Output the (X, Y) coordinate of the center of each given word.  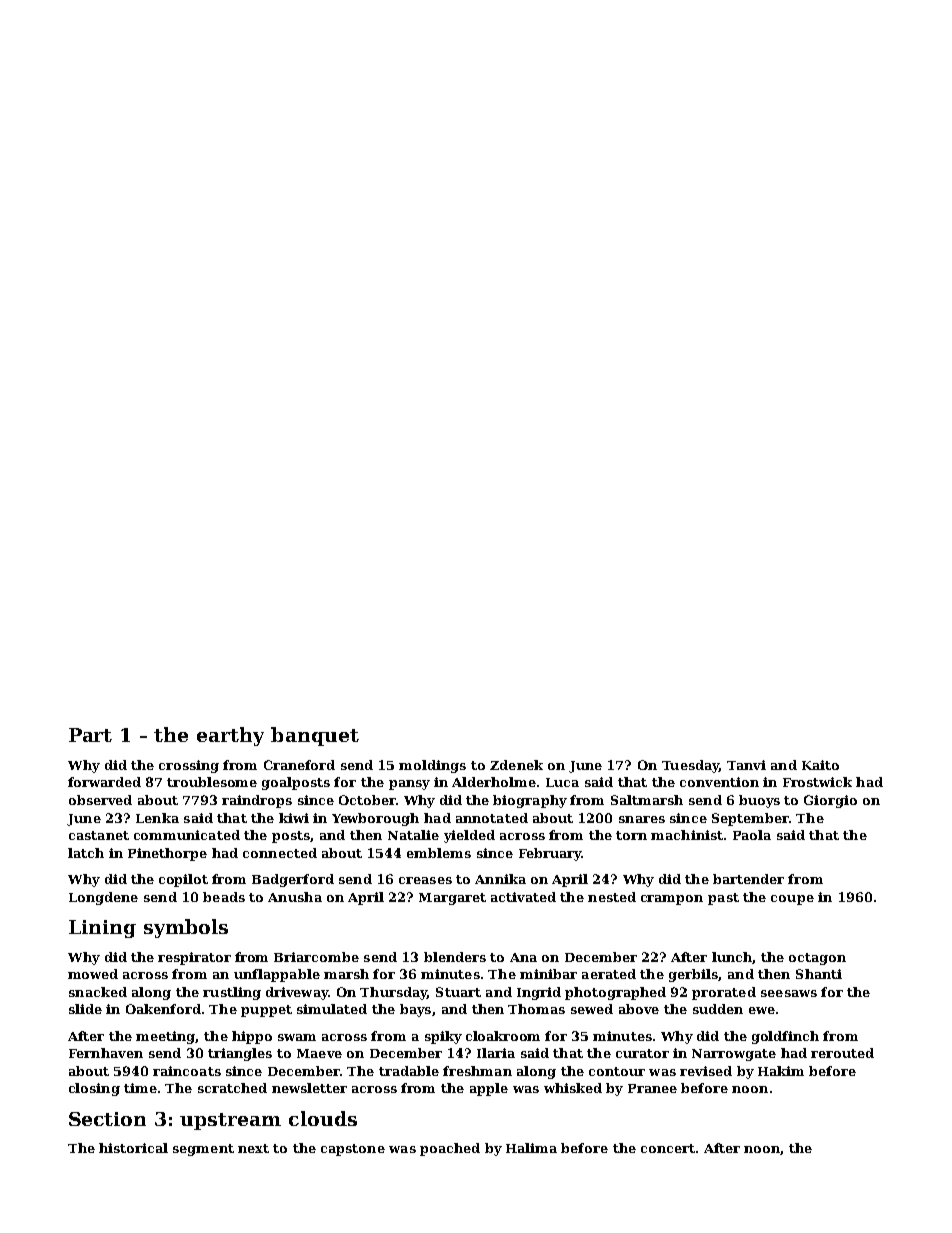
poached (450, 1149)
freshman (477, 1071)
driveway (297, 993)
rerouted (842, 1053)
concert (668, 1148)
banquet (315, 736)
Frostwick (817, 782)
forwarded (104, 782)
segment (203, 1150)
